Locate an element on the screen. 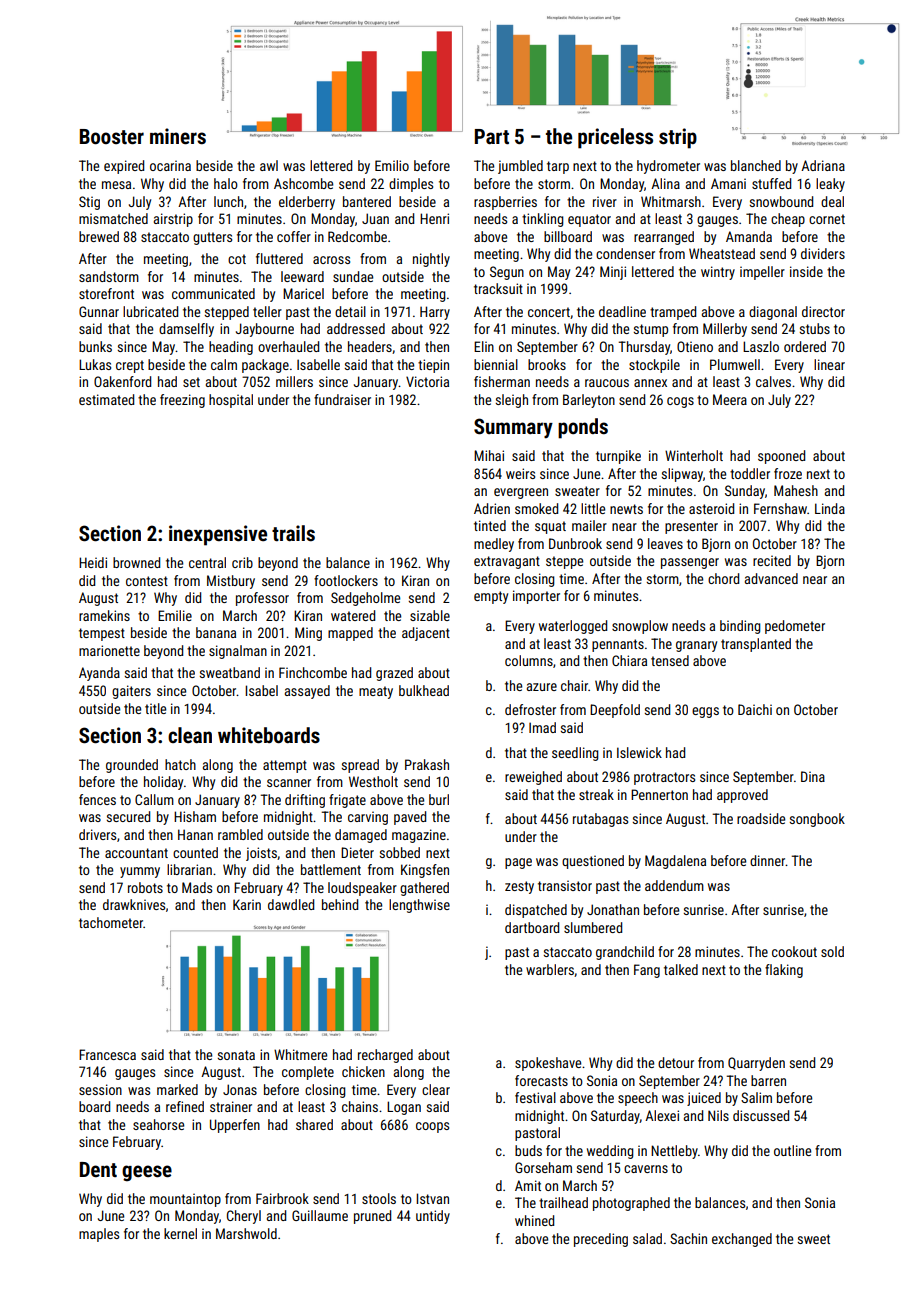  barren is located at coordinates (768, 1080).
